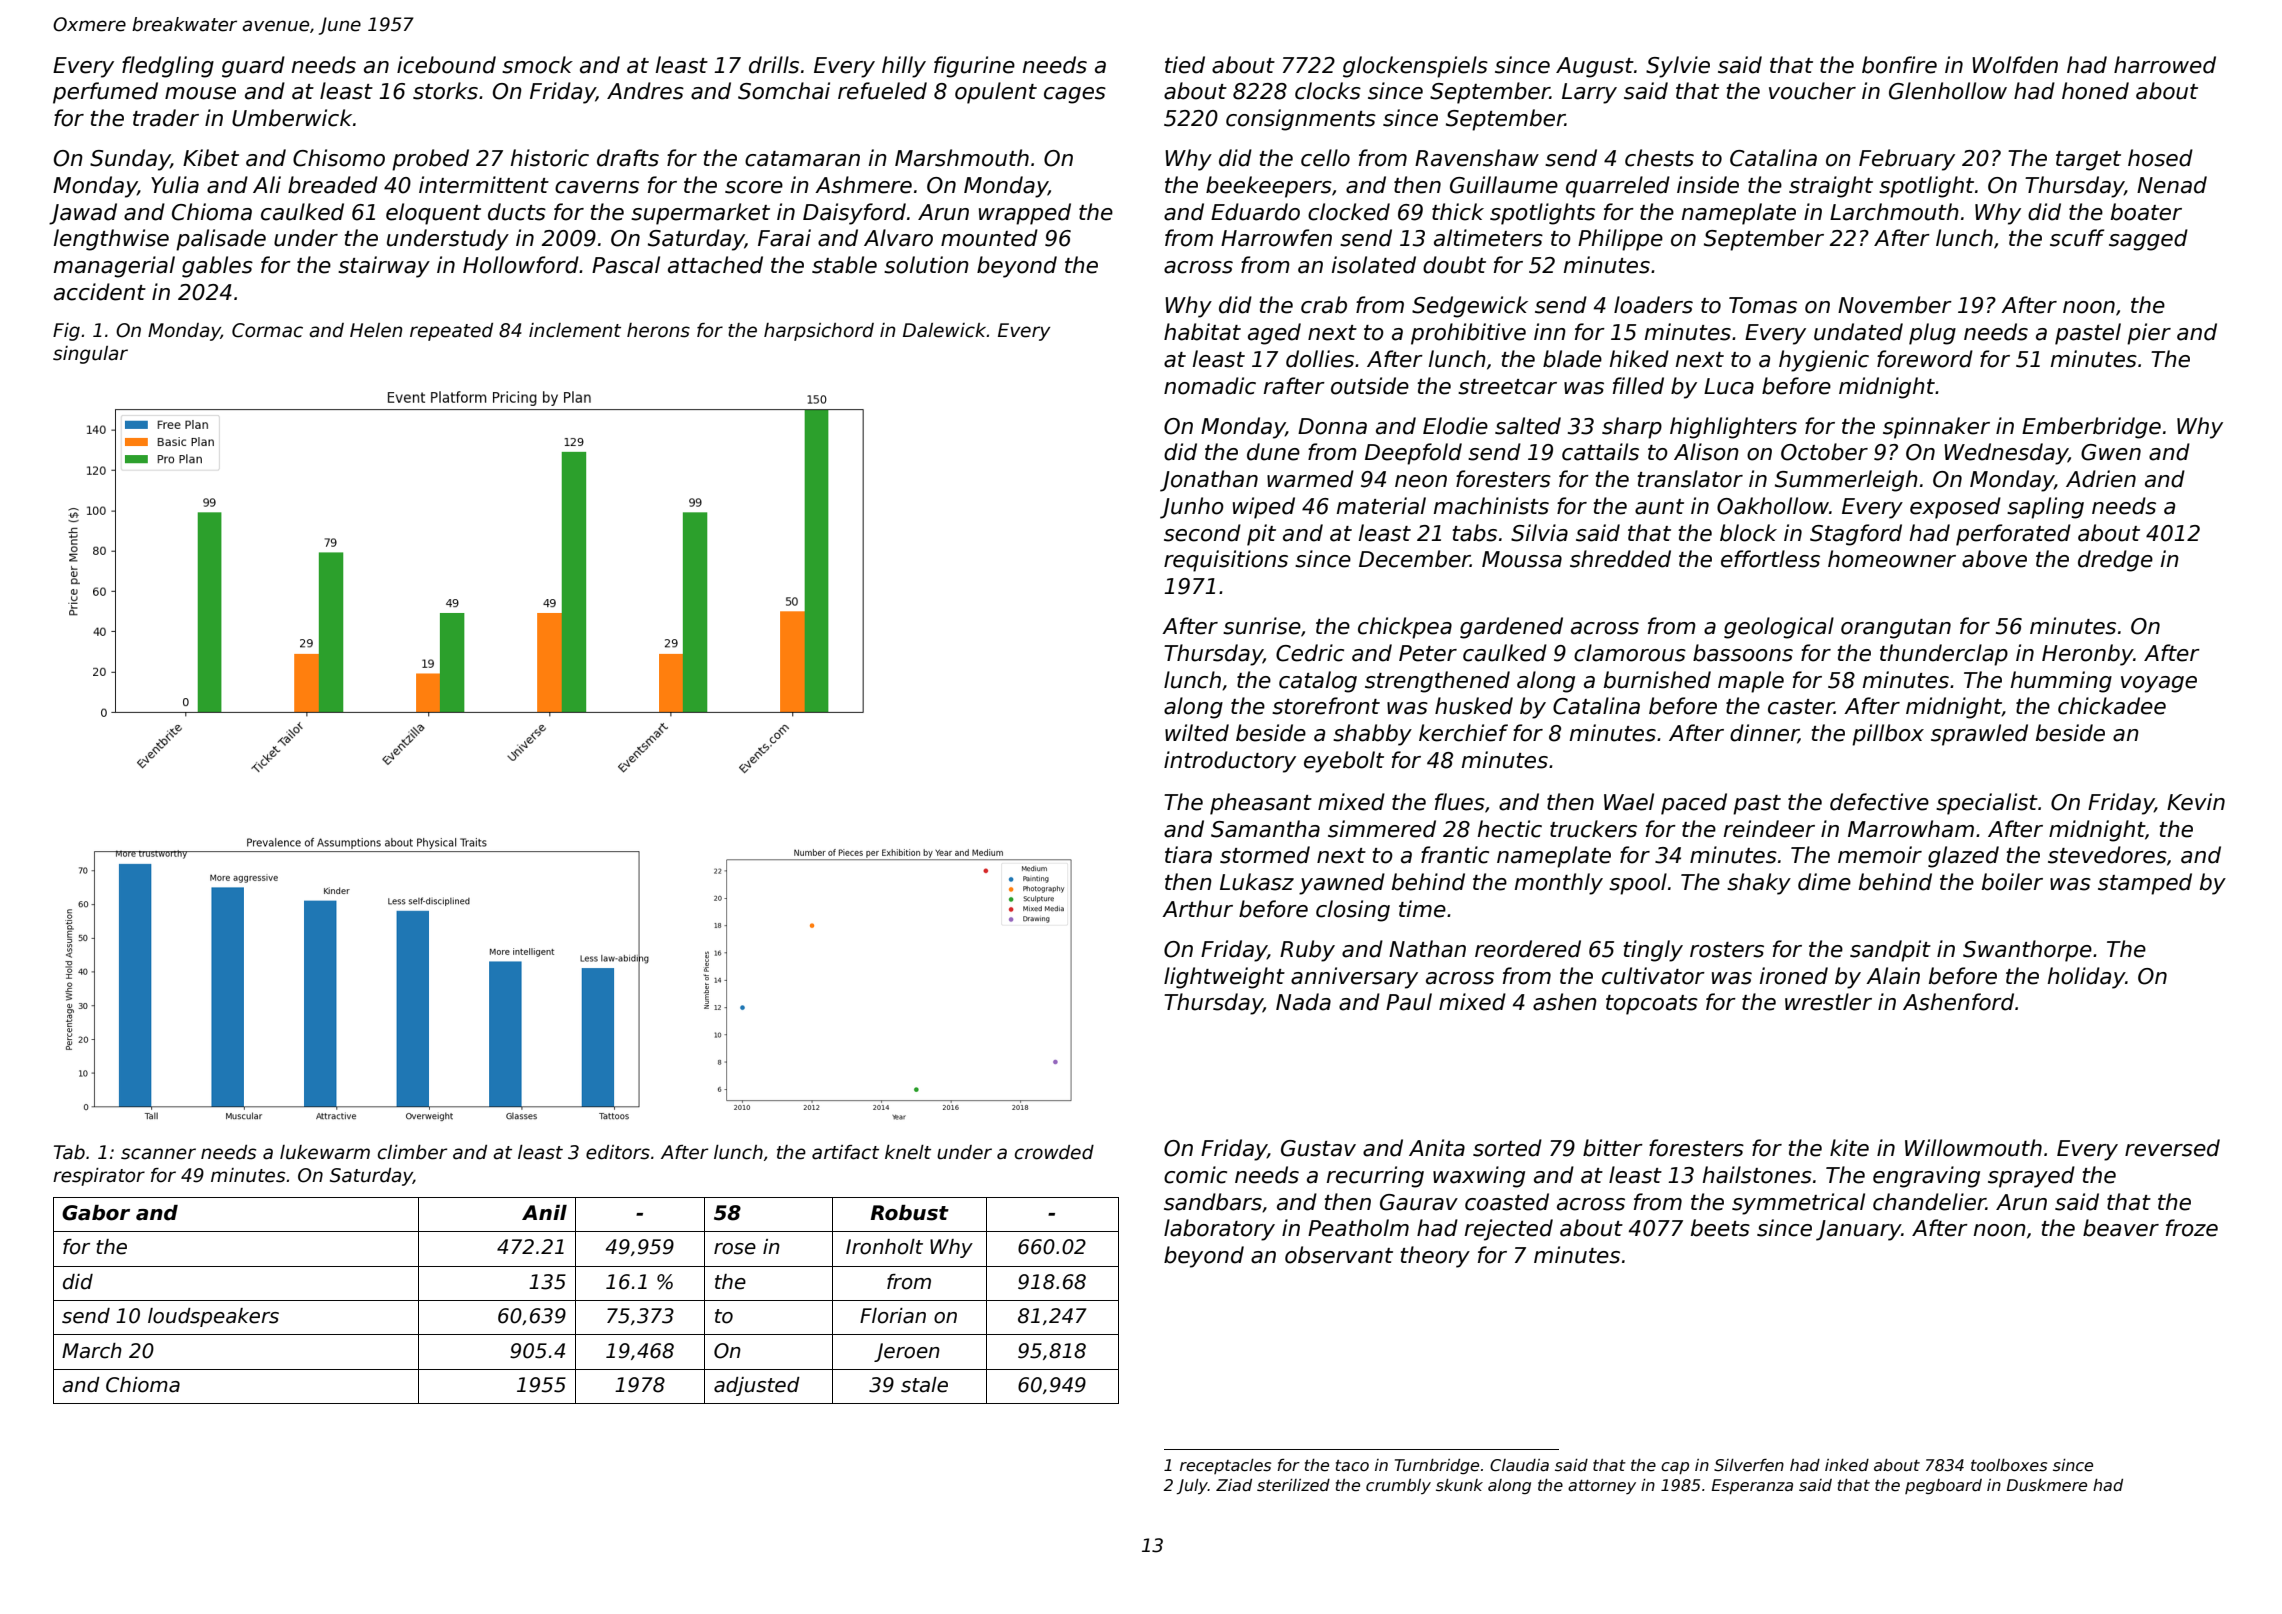  What do you see at coordinates (213, 1317) in the screenshot?
I see `loudspeakers` at bounding box center [213, 1317].
